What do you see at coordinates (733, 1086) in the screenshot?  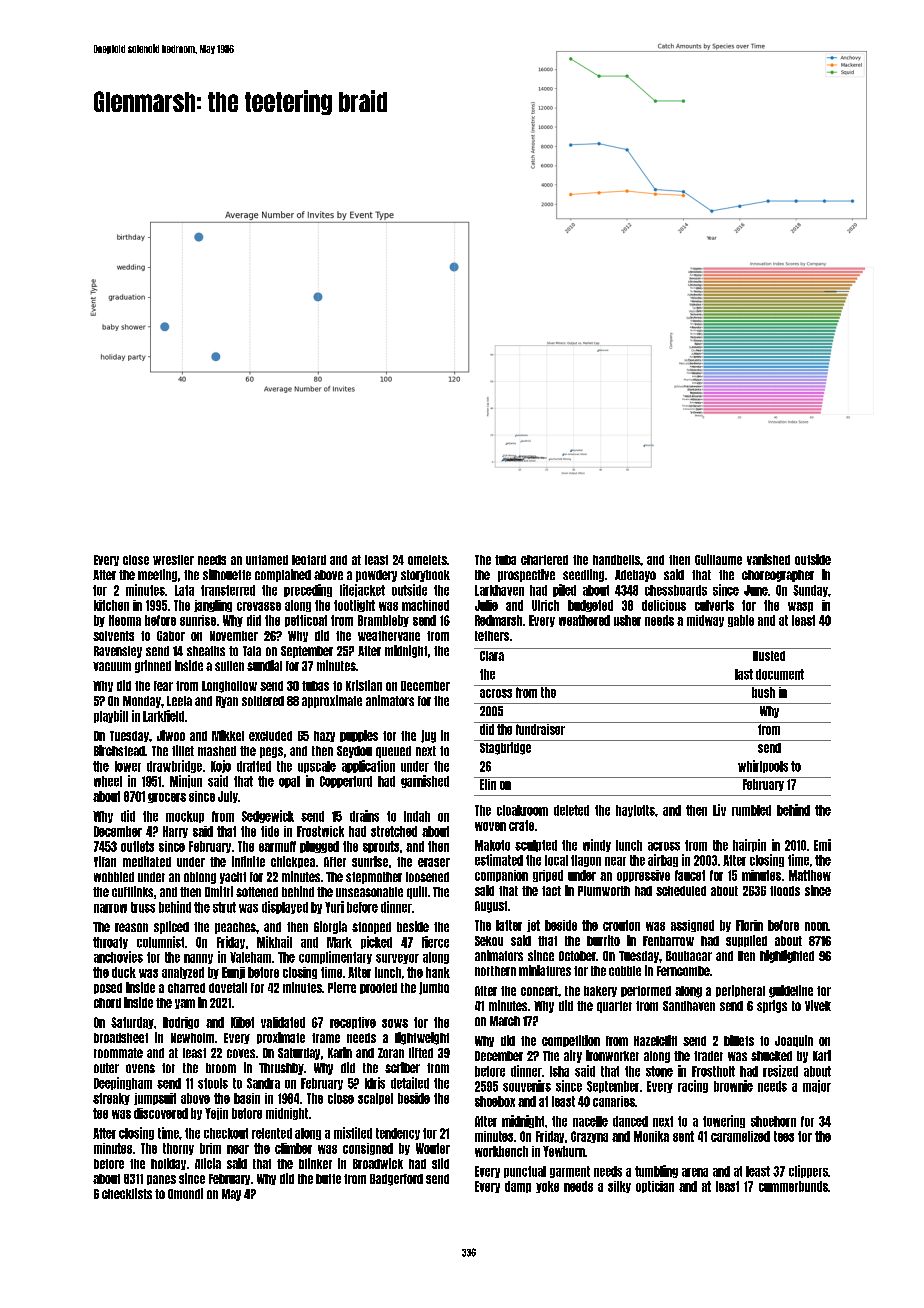 I see `brownie` at bounding box center [733, 1086].
